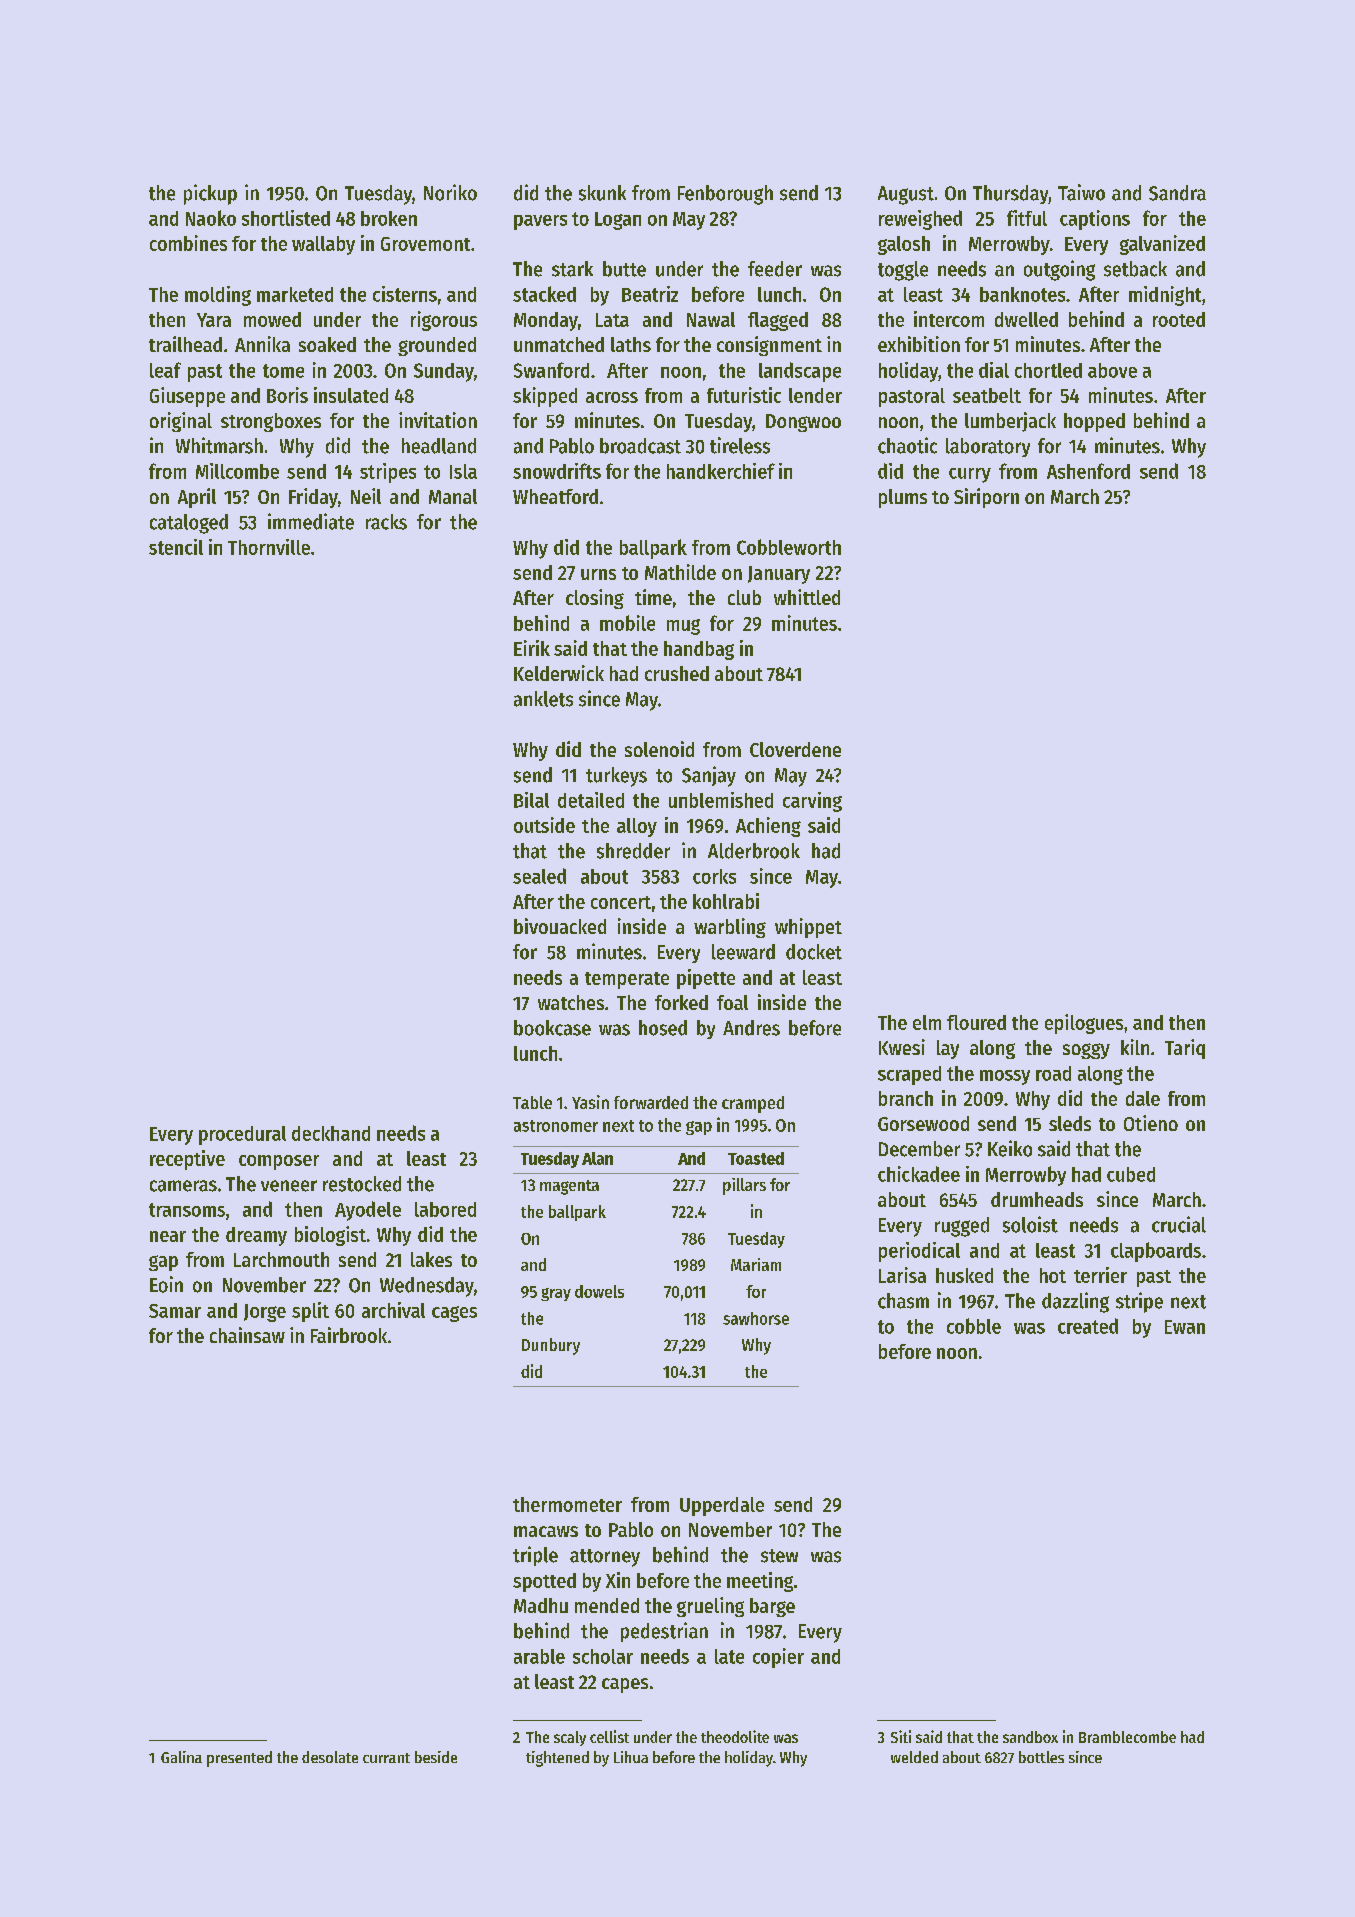  What do you see at coordinates (756, 1264) in the screenshot?
I see `Mariam` at bounding box center [756, 1264].
